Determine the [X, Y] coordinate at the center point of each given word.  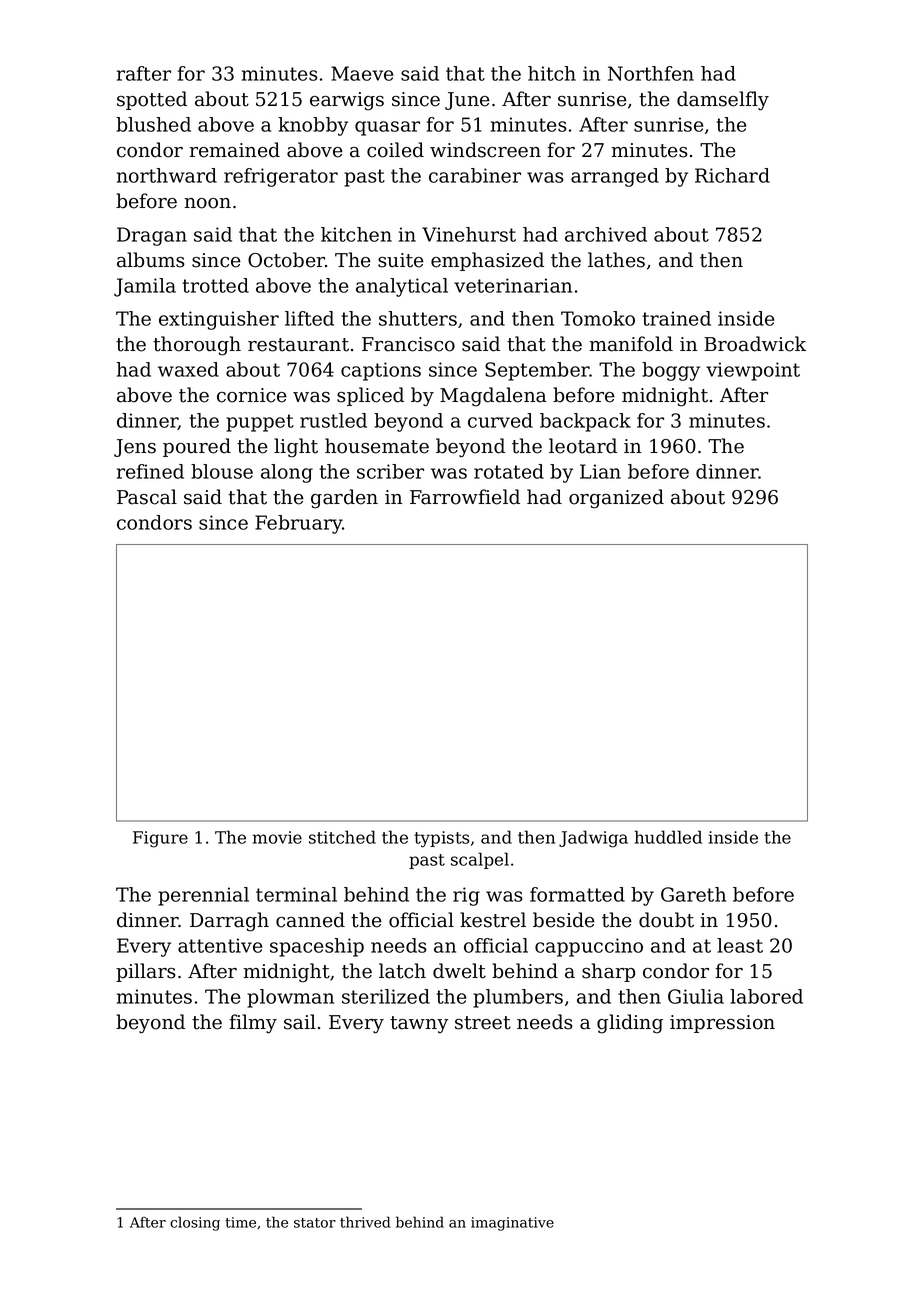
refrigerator [281, 177]
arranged [615, 177]
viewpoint [753, 371]
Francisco [408, 344]
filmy [253, 1024]
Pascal [147, 497]
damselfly [723, 101]
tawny [419, 1025]
